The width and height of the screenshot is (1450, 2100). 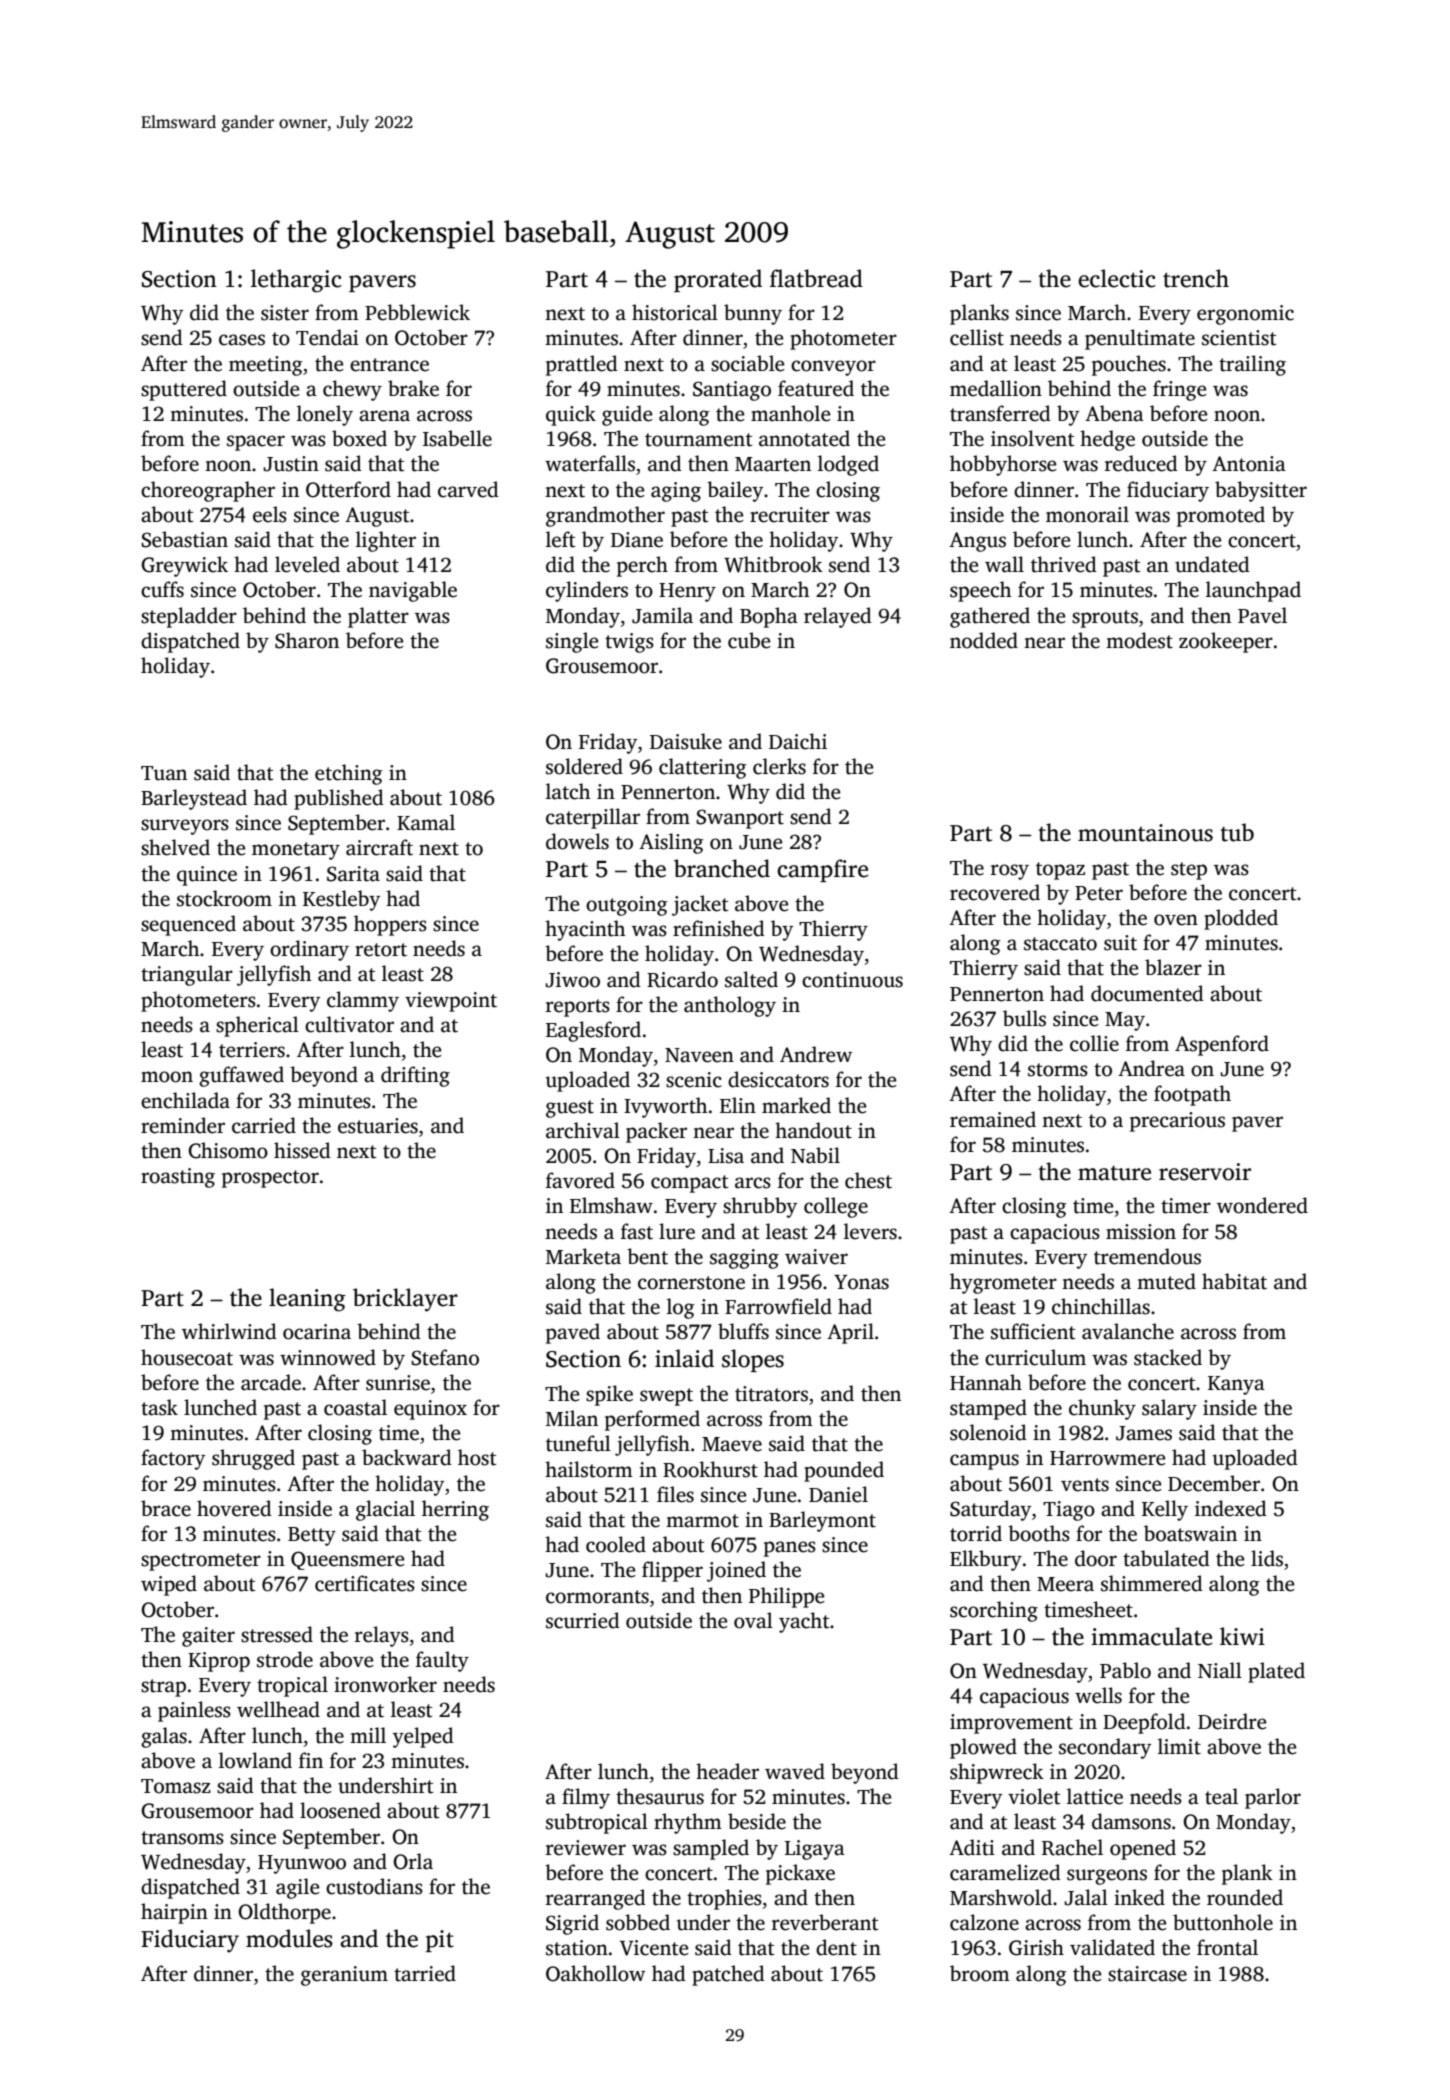 What do you see at coordinates (1196, 278) in the screenshot?
I see `trench` at bounding box center [1196, 278].
